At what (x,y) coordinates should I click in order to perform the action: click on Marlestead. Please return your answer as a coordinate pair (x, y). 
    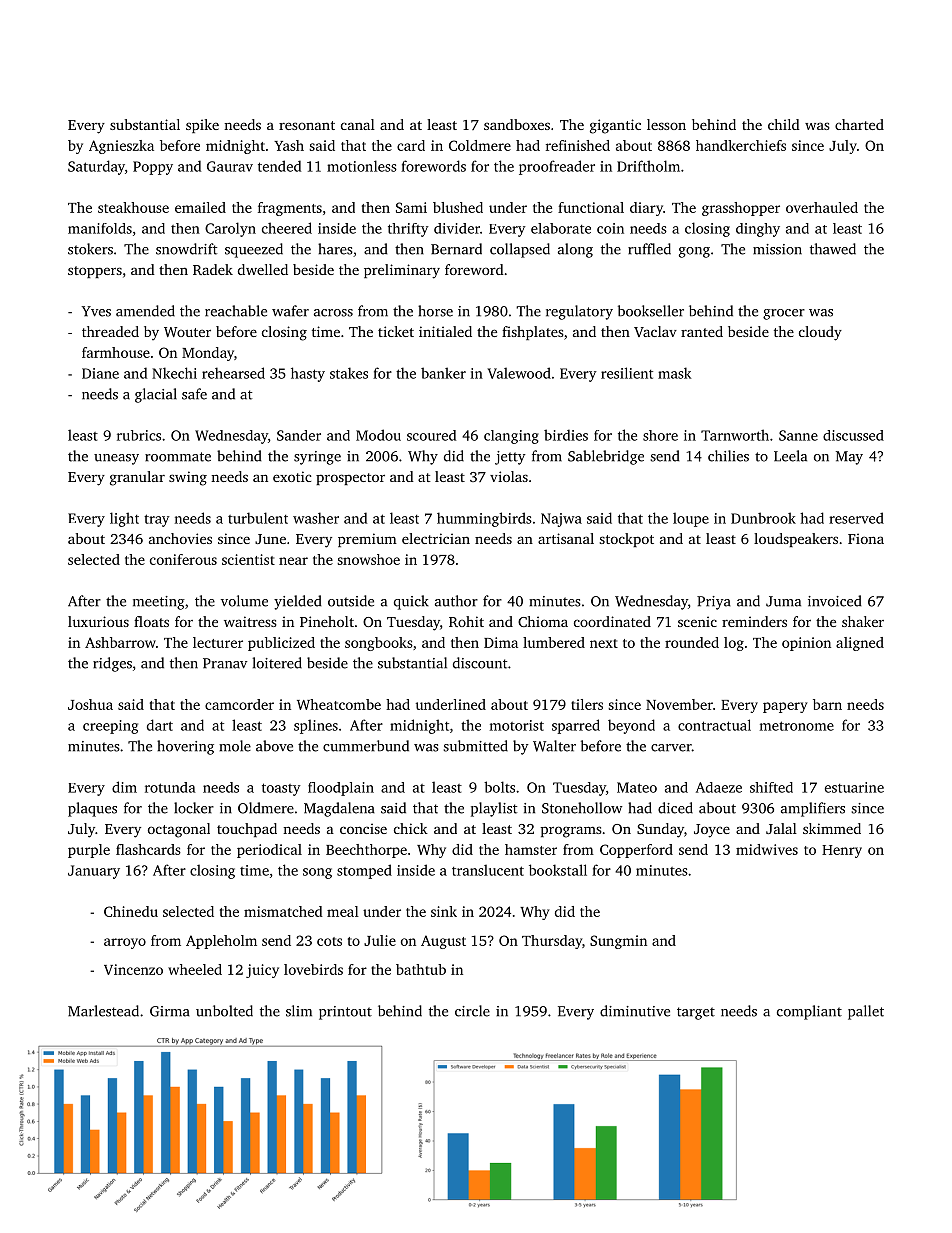
    Looking at the image, I should click on (103, 1011).
